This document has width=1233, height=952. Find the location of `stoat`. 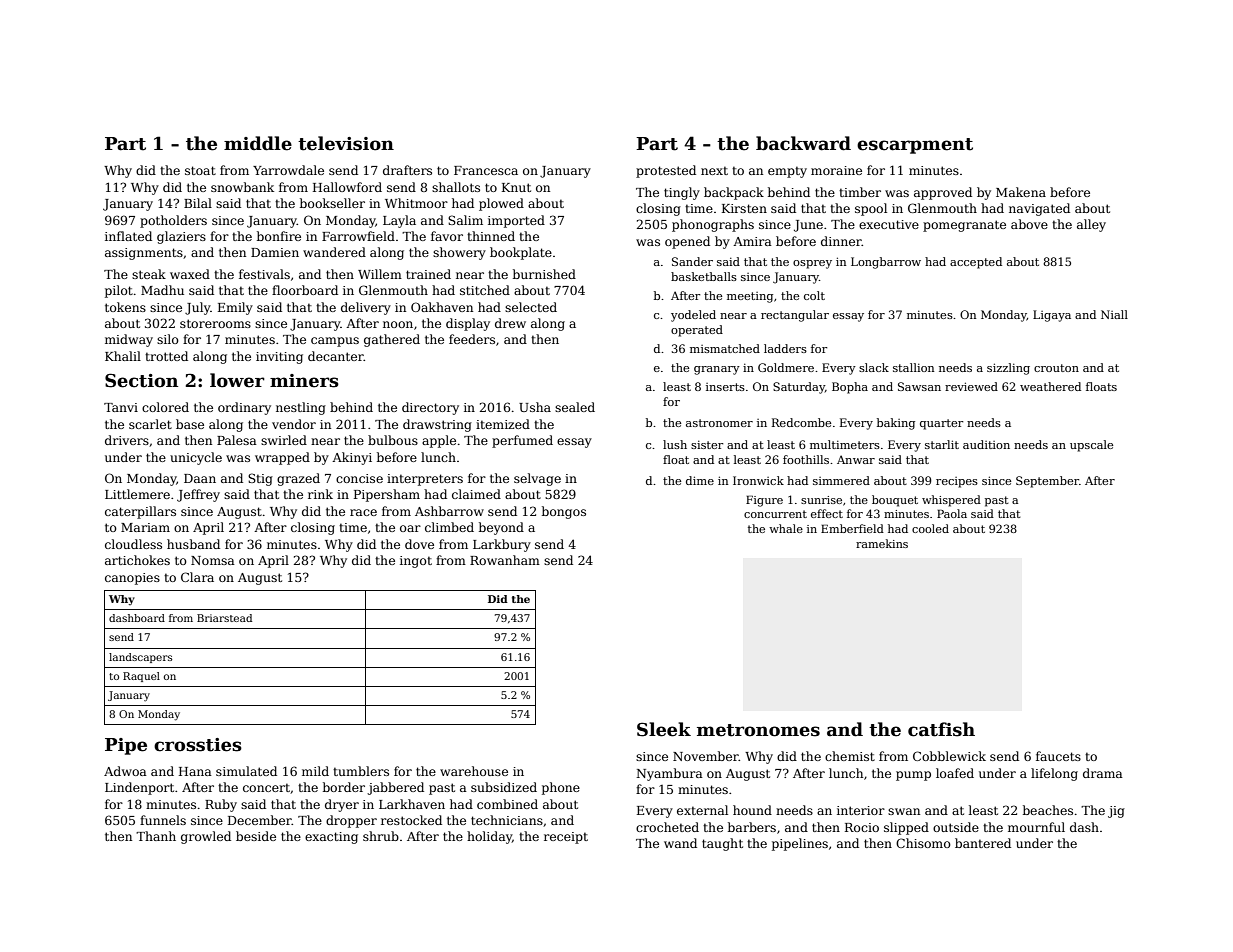

stoat is located at coordinates (200, 170).
